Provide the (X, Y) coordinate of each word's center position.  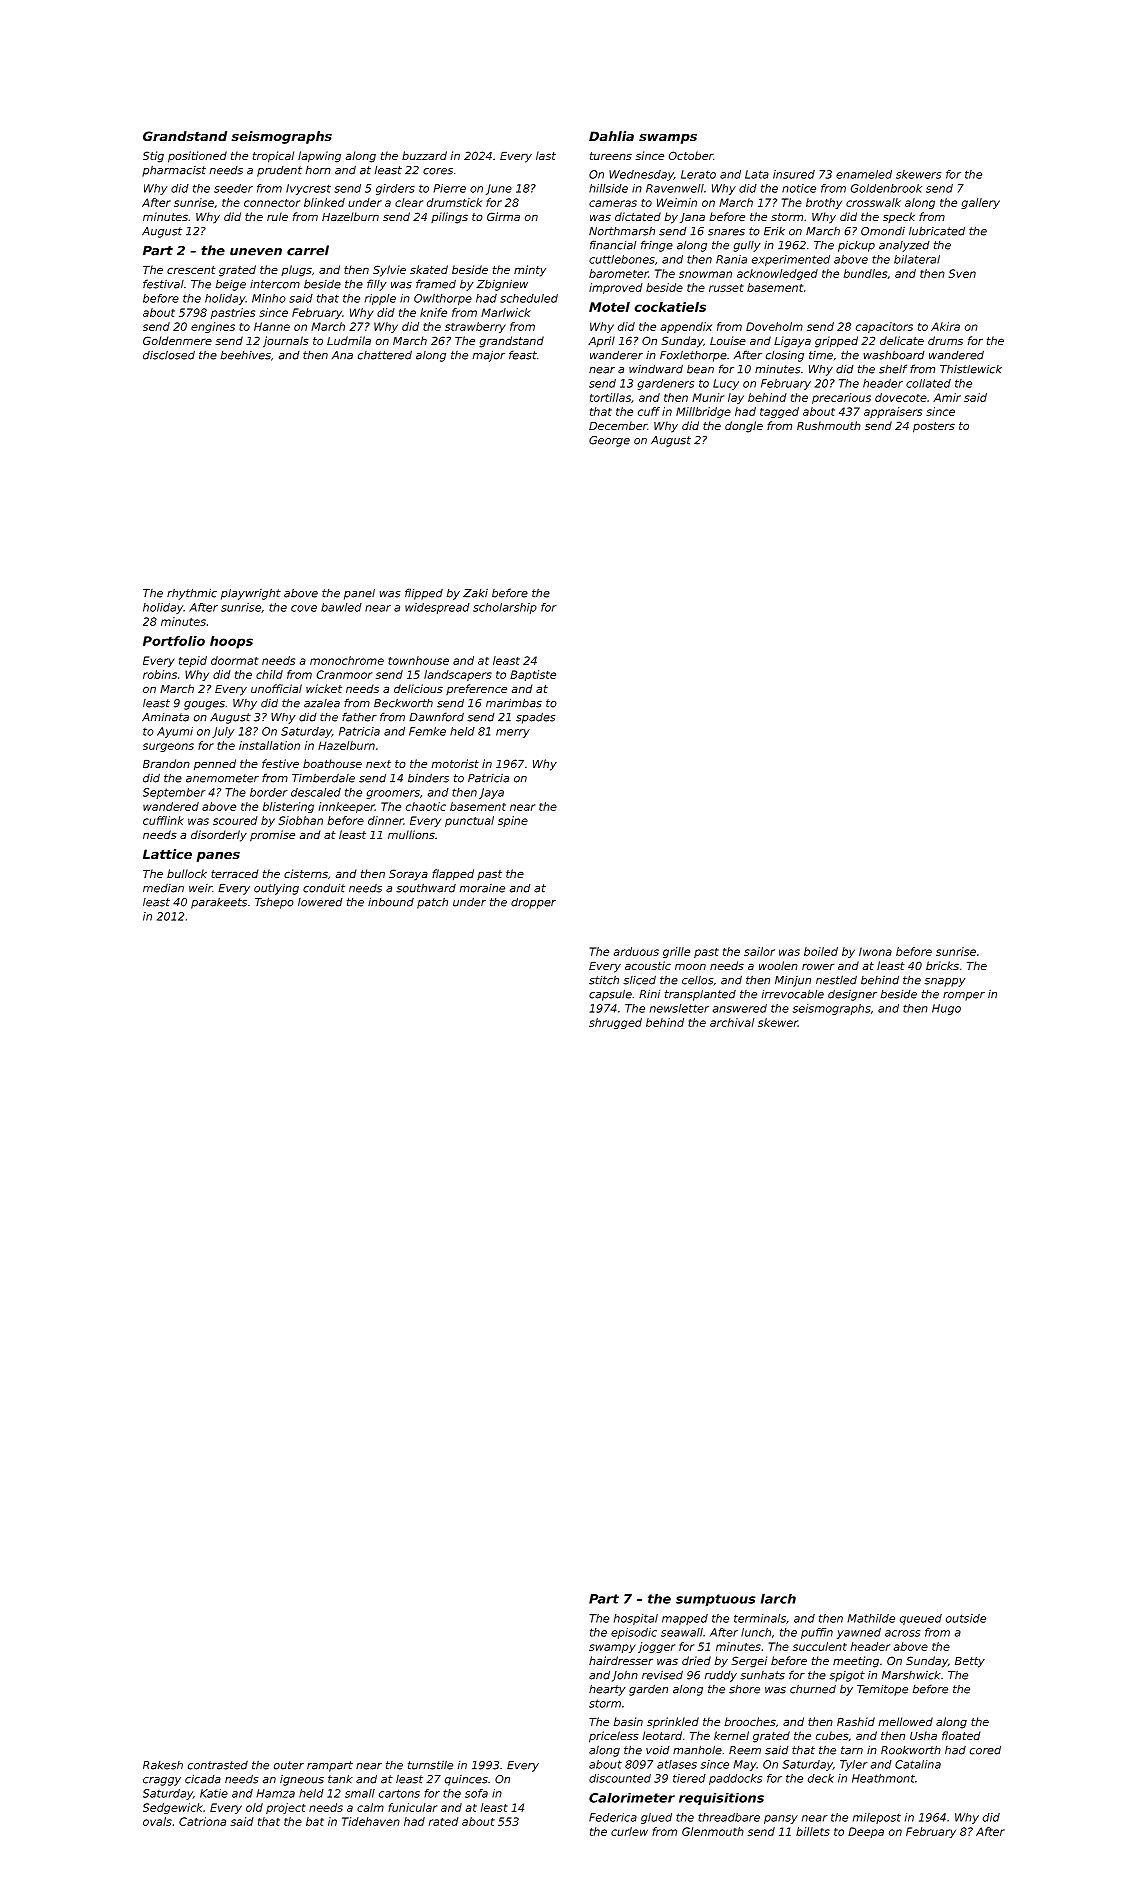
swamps (668, 139)
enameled (864, 174)
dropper (533, 903)
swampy (612, 1648)
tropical (273, 157)
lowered (320, 902)
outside (966, 1618)
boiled (821, 951)
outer (289, 1765)
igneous (302, 1780)
